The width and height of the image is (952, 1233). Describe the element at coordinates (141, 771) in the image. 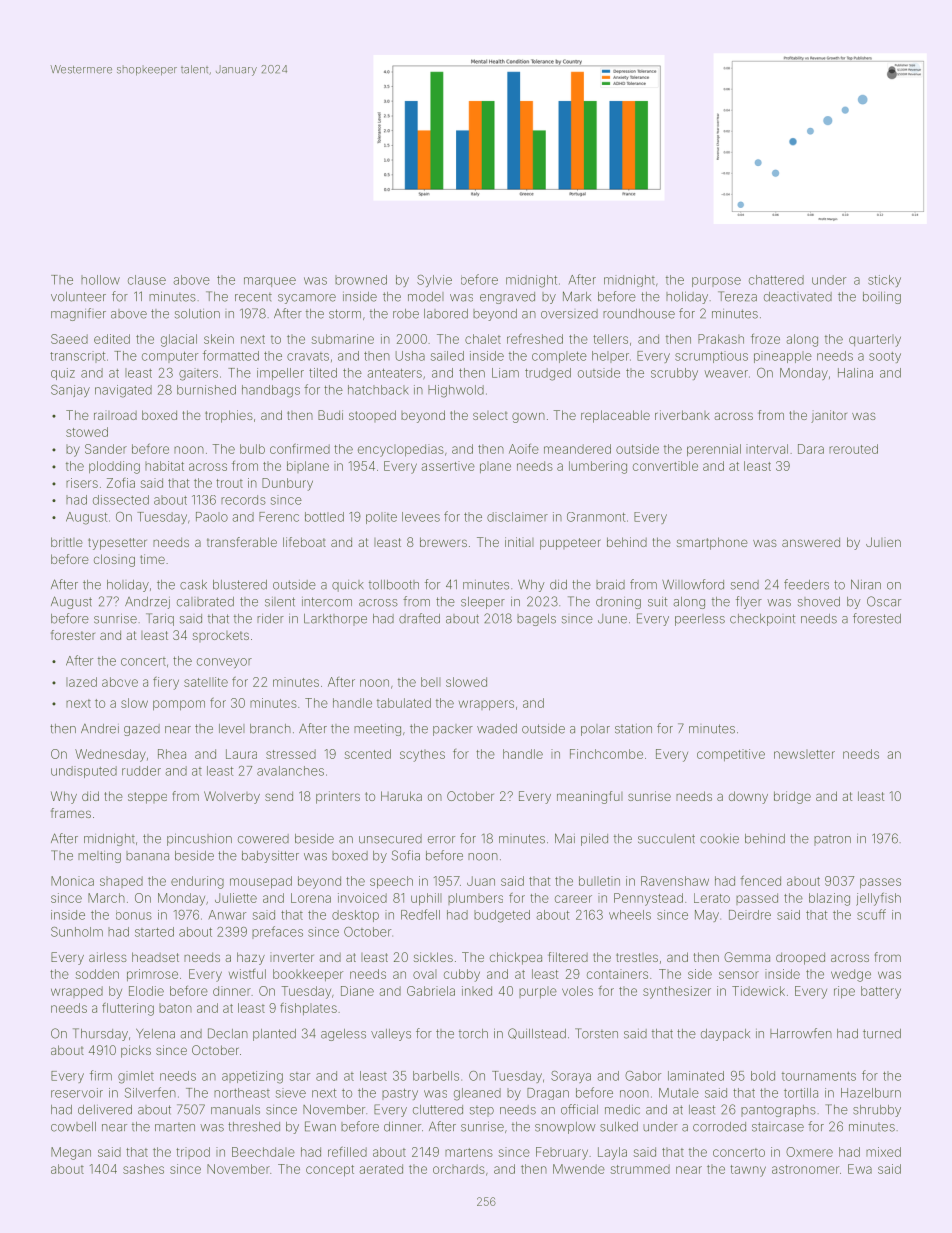

I see `rudder` at that location.
